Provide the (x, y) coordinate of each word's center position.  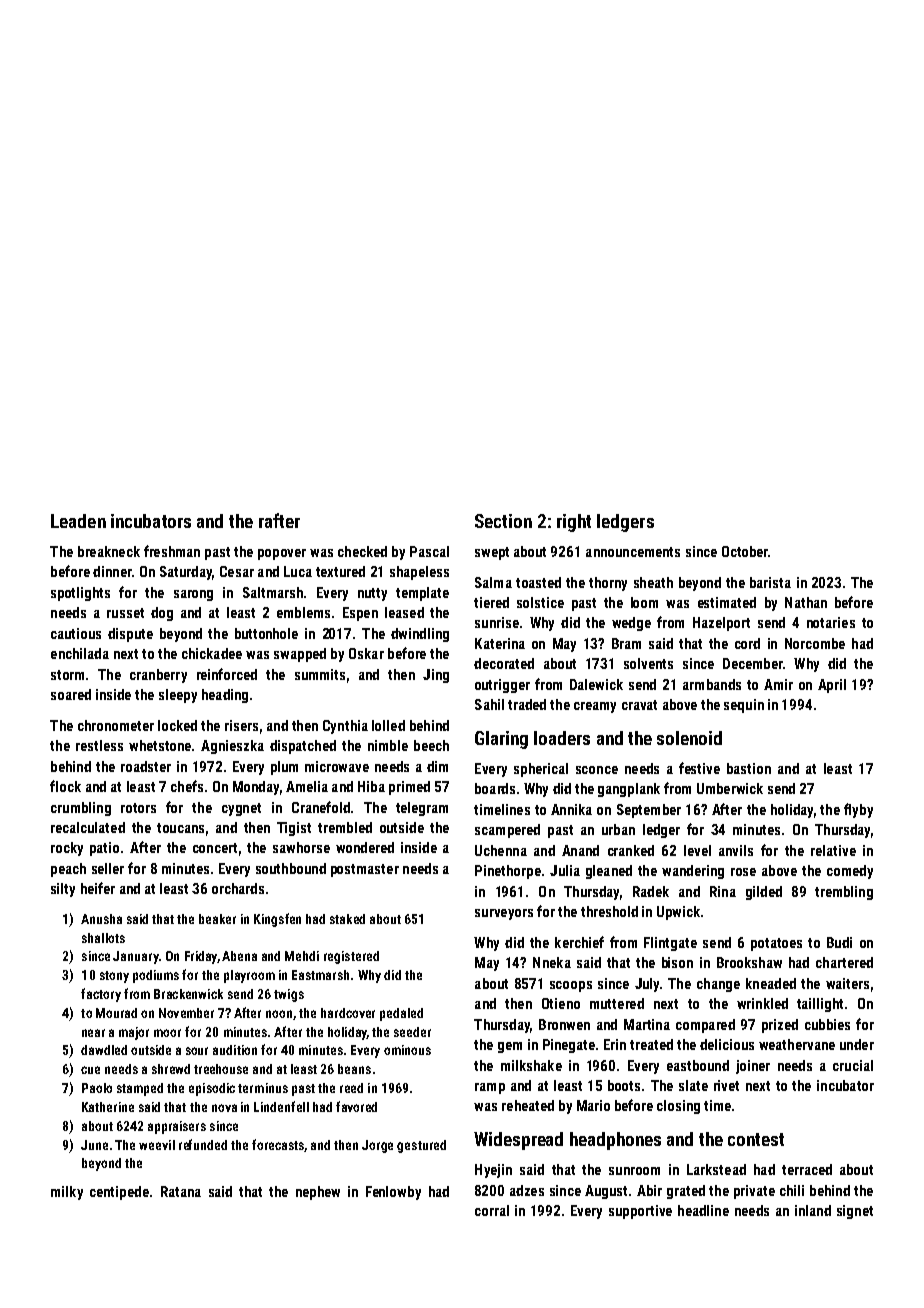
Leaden (78, 521)
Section (503, 521)
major (134, 1033)
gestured (421, 1146)
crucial (853, 1065)
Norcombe (815, 643)
